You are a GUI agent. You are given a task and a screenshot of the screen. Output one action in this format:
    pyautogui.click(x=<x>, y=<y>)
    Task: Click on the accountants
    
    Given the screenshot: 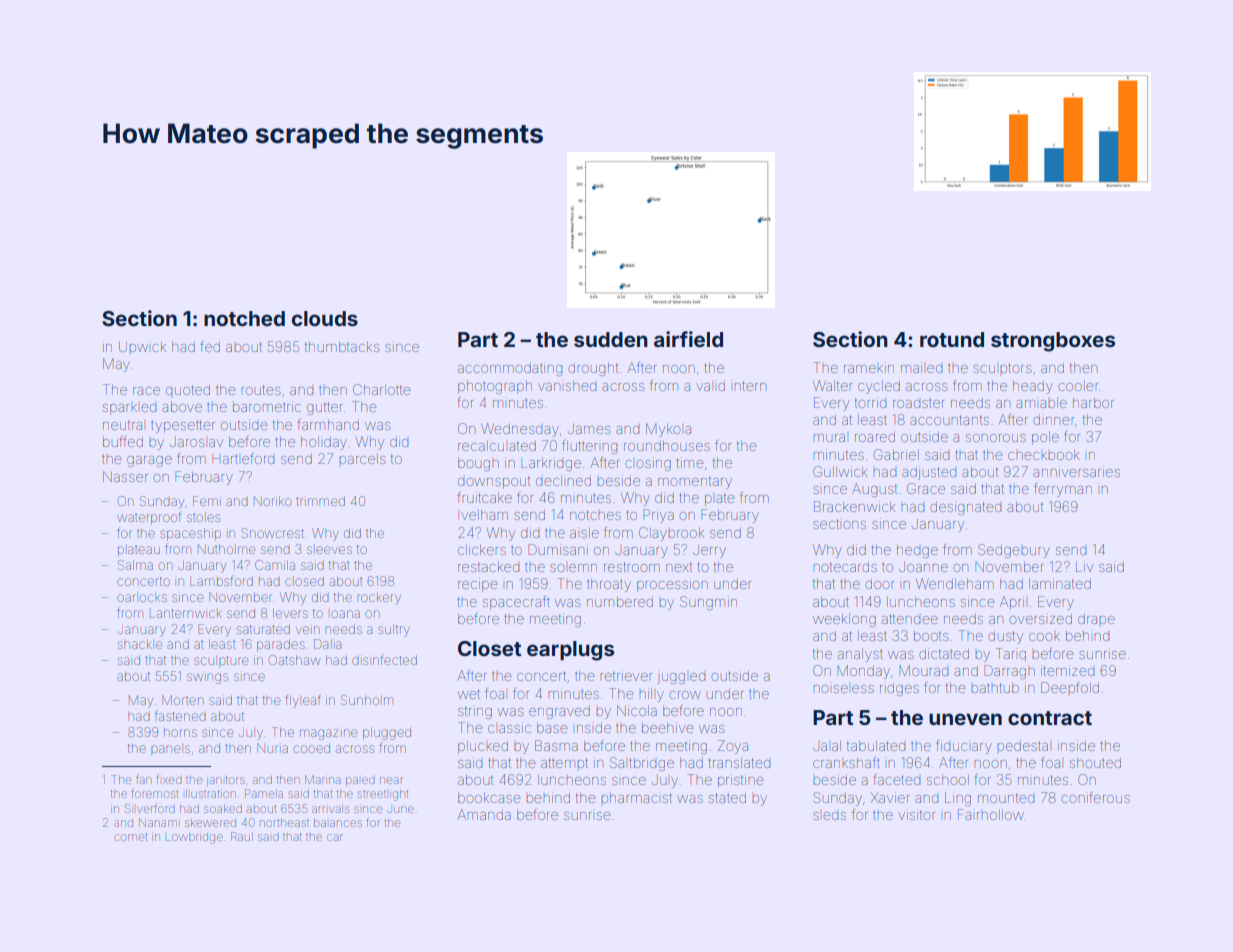 What is the action you would take?
    pyautogui.click(x=949, y=420)
